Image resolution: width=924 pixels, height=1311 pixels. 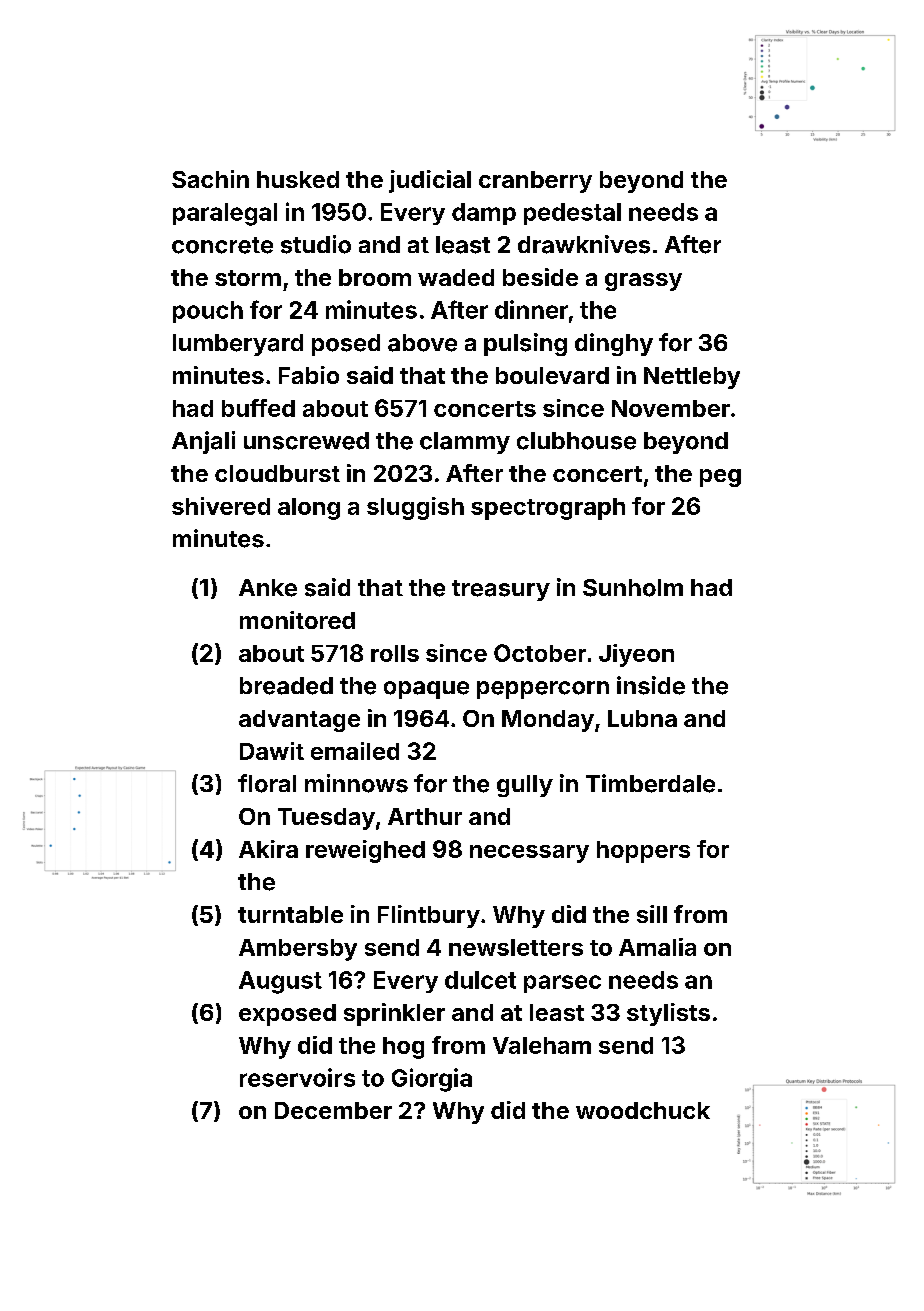 What do you see at coordinates (484, 214) in the document?
I see `damp` at bounding box center [484, 214].
